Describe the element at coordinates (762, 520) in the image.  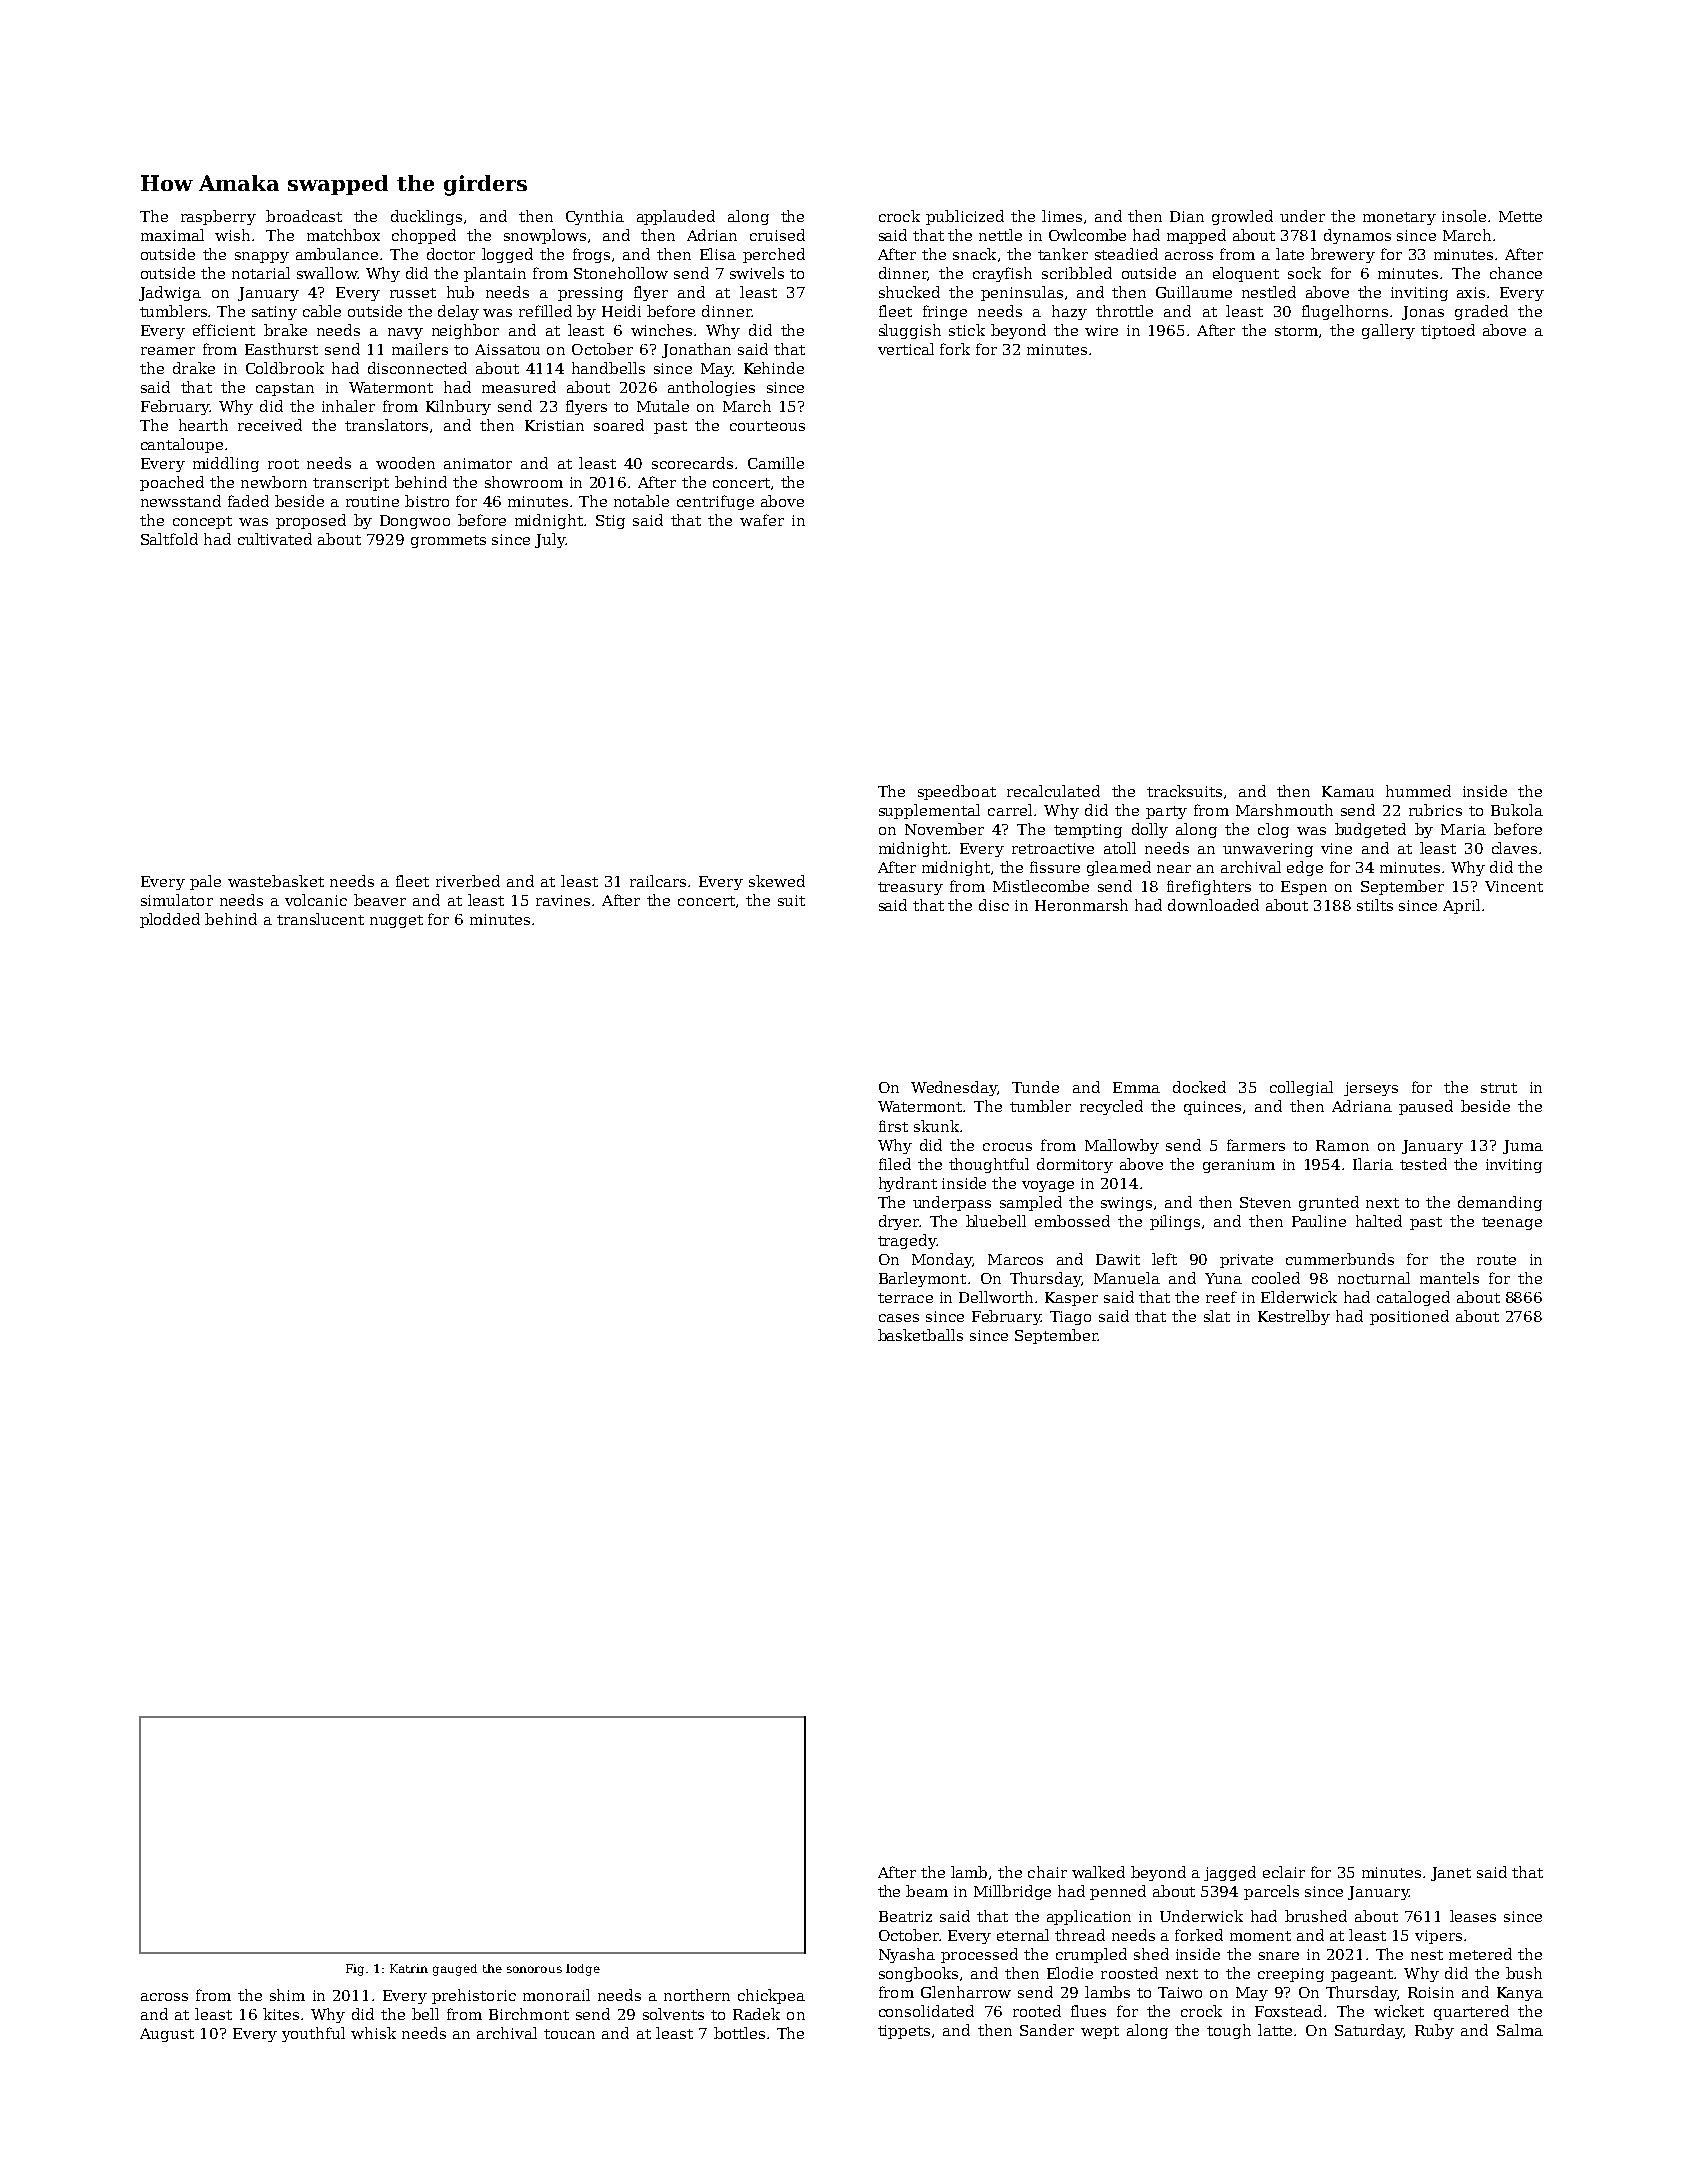
I see `wafer` at that location.
